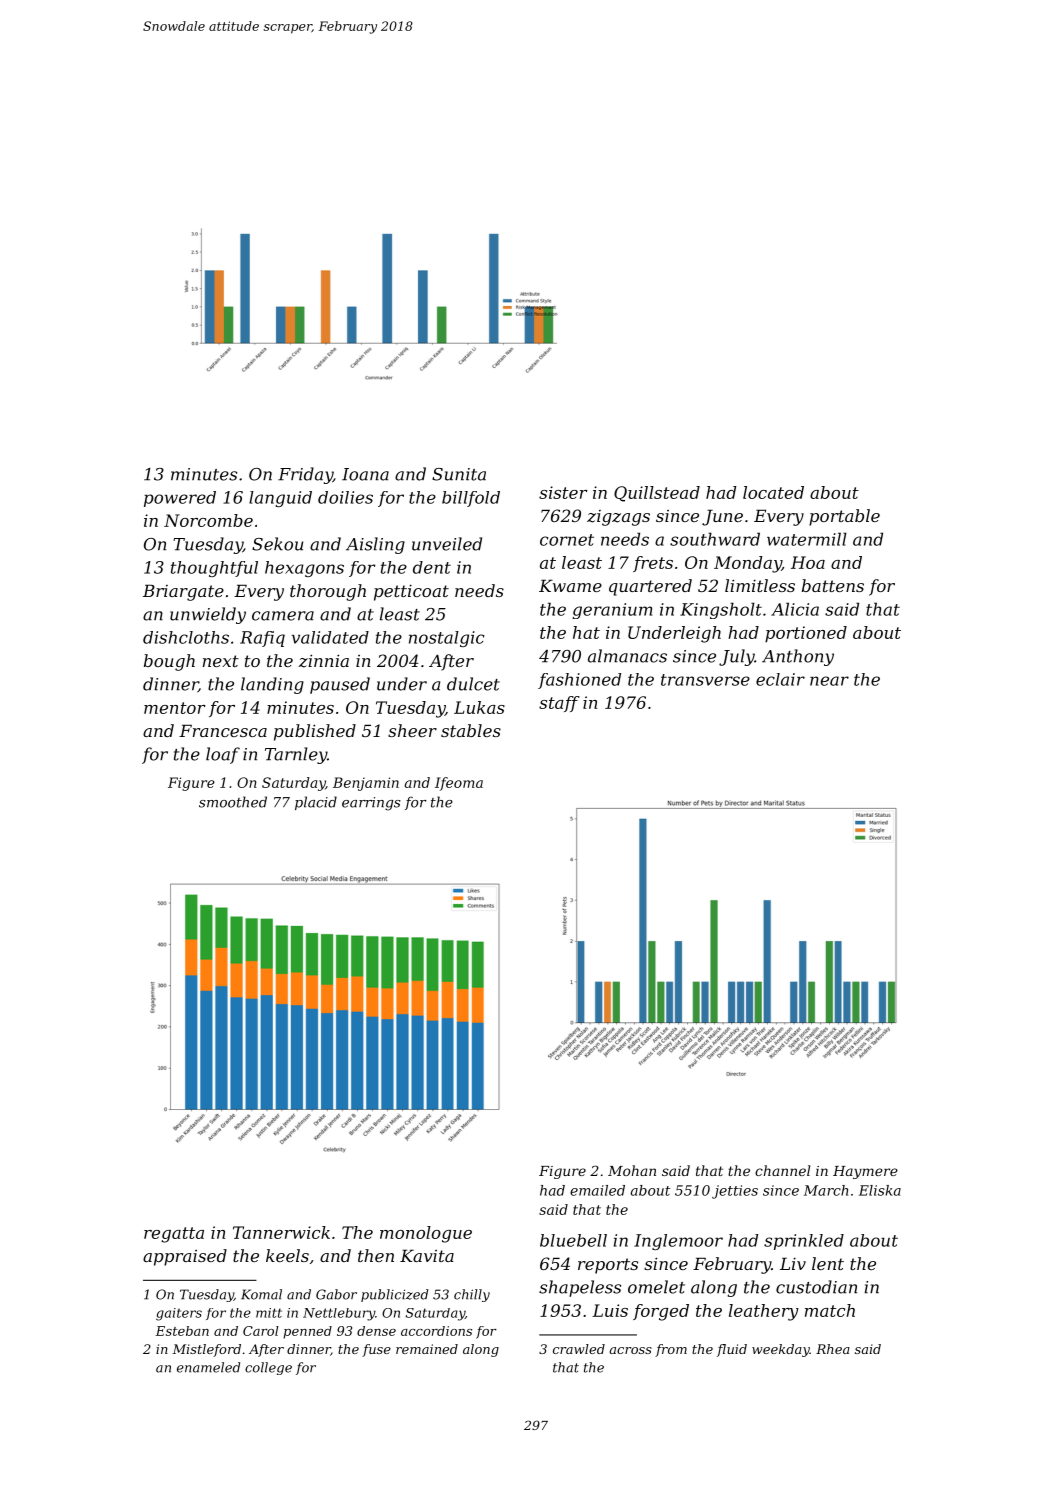  I want to click on Tannerwick, so click(281, 1232).
